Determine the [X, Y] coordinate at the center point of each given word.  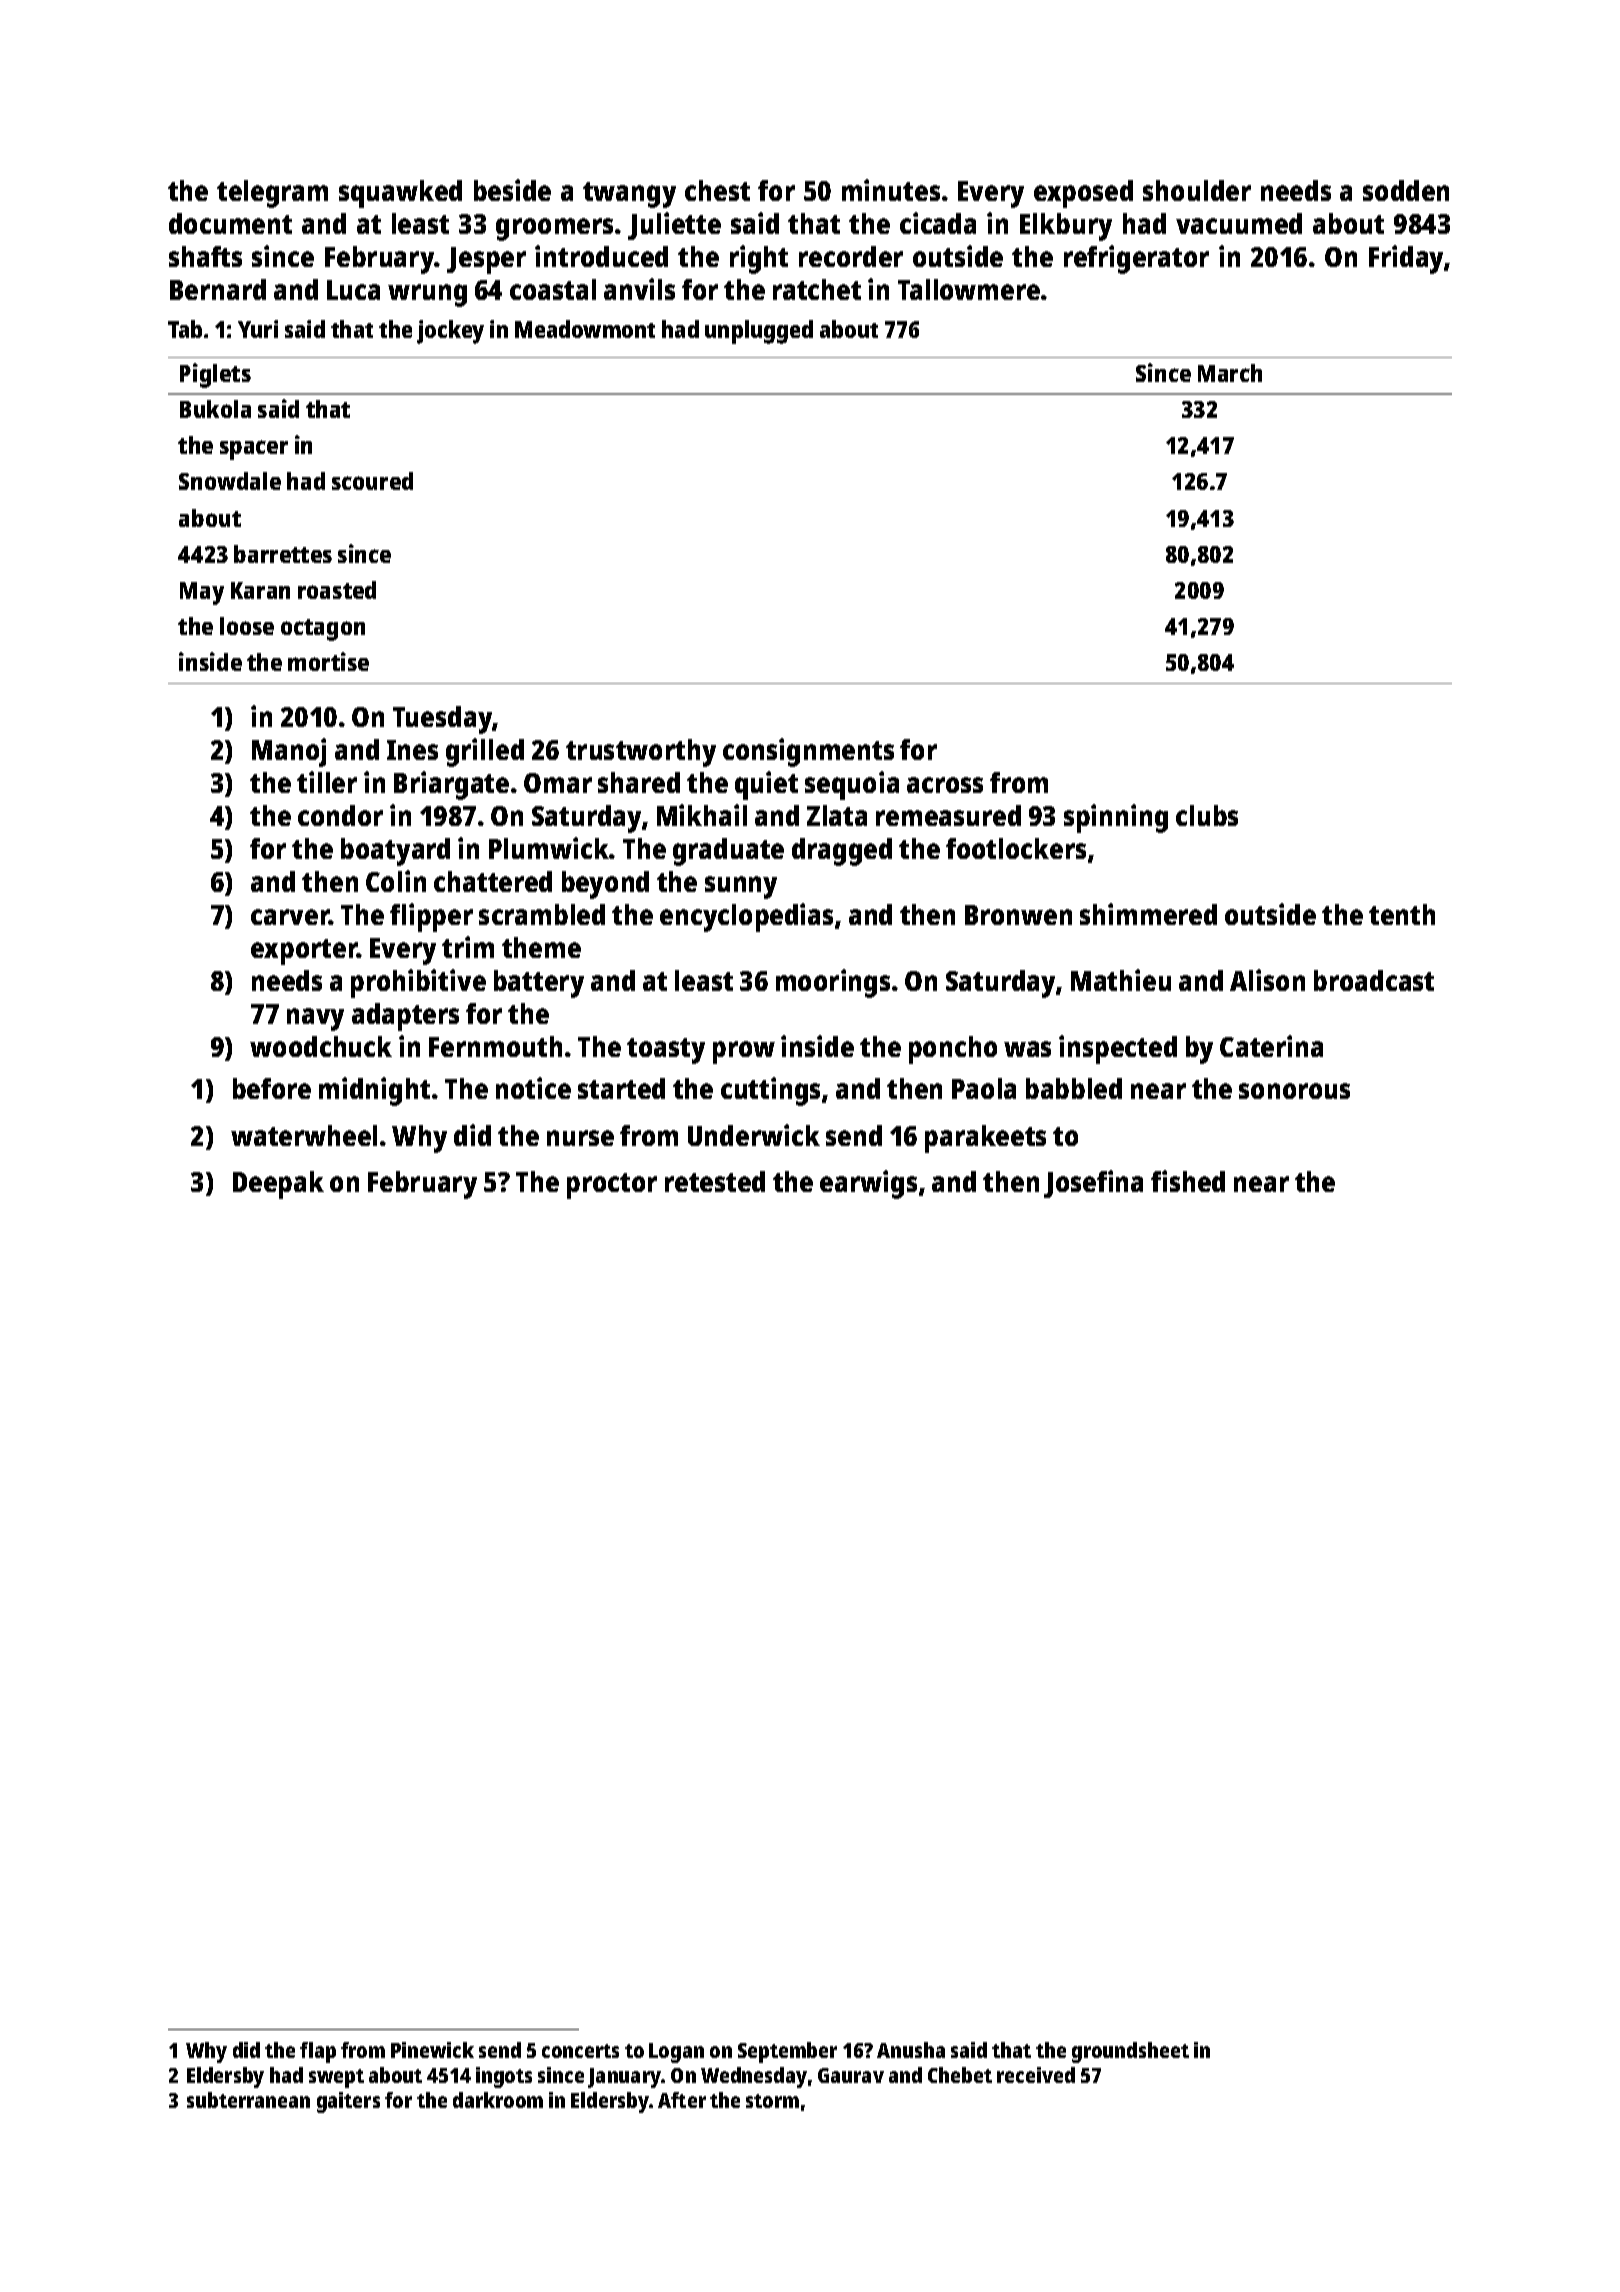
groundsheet [1130, 2052]
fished [1188, 1181]
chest [717, 190]
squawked [400, 194]
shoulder [1197, 190]
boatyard [395, 852]
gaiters [348, 2102]
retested [715, 1181]
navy [315, 1019]
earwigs [868, 1184]
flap [318, 2052]
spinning [1116, 818]
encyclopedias [746, 917]
